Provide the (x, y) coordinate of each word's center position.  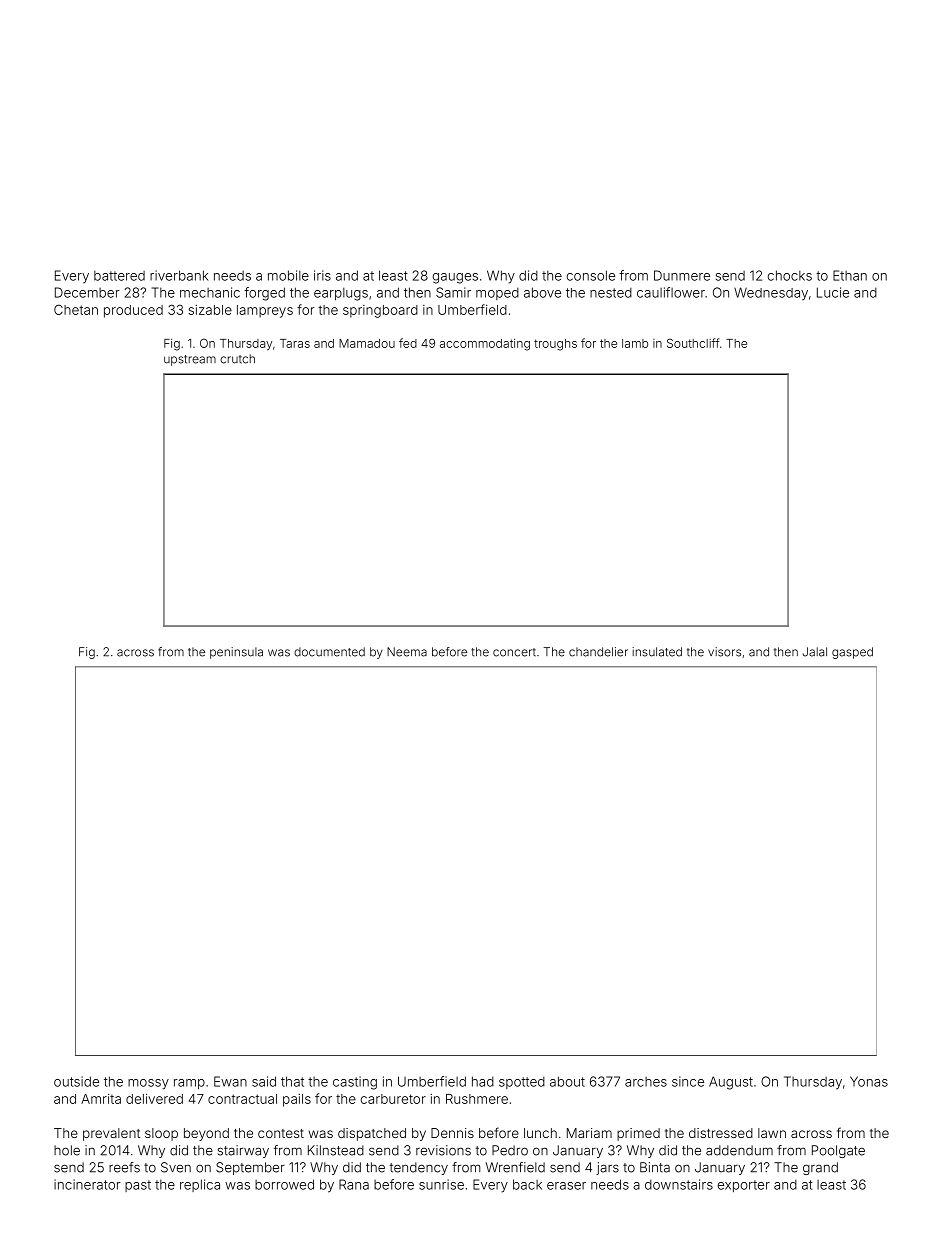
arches (646, 1082)
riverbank (179, 275)
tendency (419, 1168)
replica (200, 1185)
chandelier (598, 652)
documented (329, 652)
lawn (772, 1133)
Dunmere (682, 275)
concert (514, 652)
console (591, 275)
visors (724, 652)
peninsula (236, 653)
